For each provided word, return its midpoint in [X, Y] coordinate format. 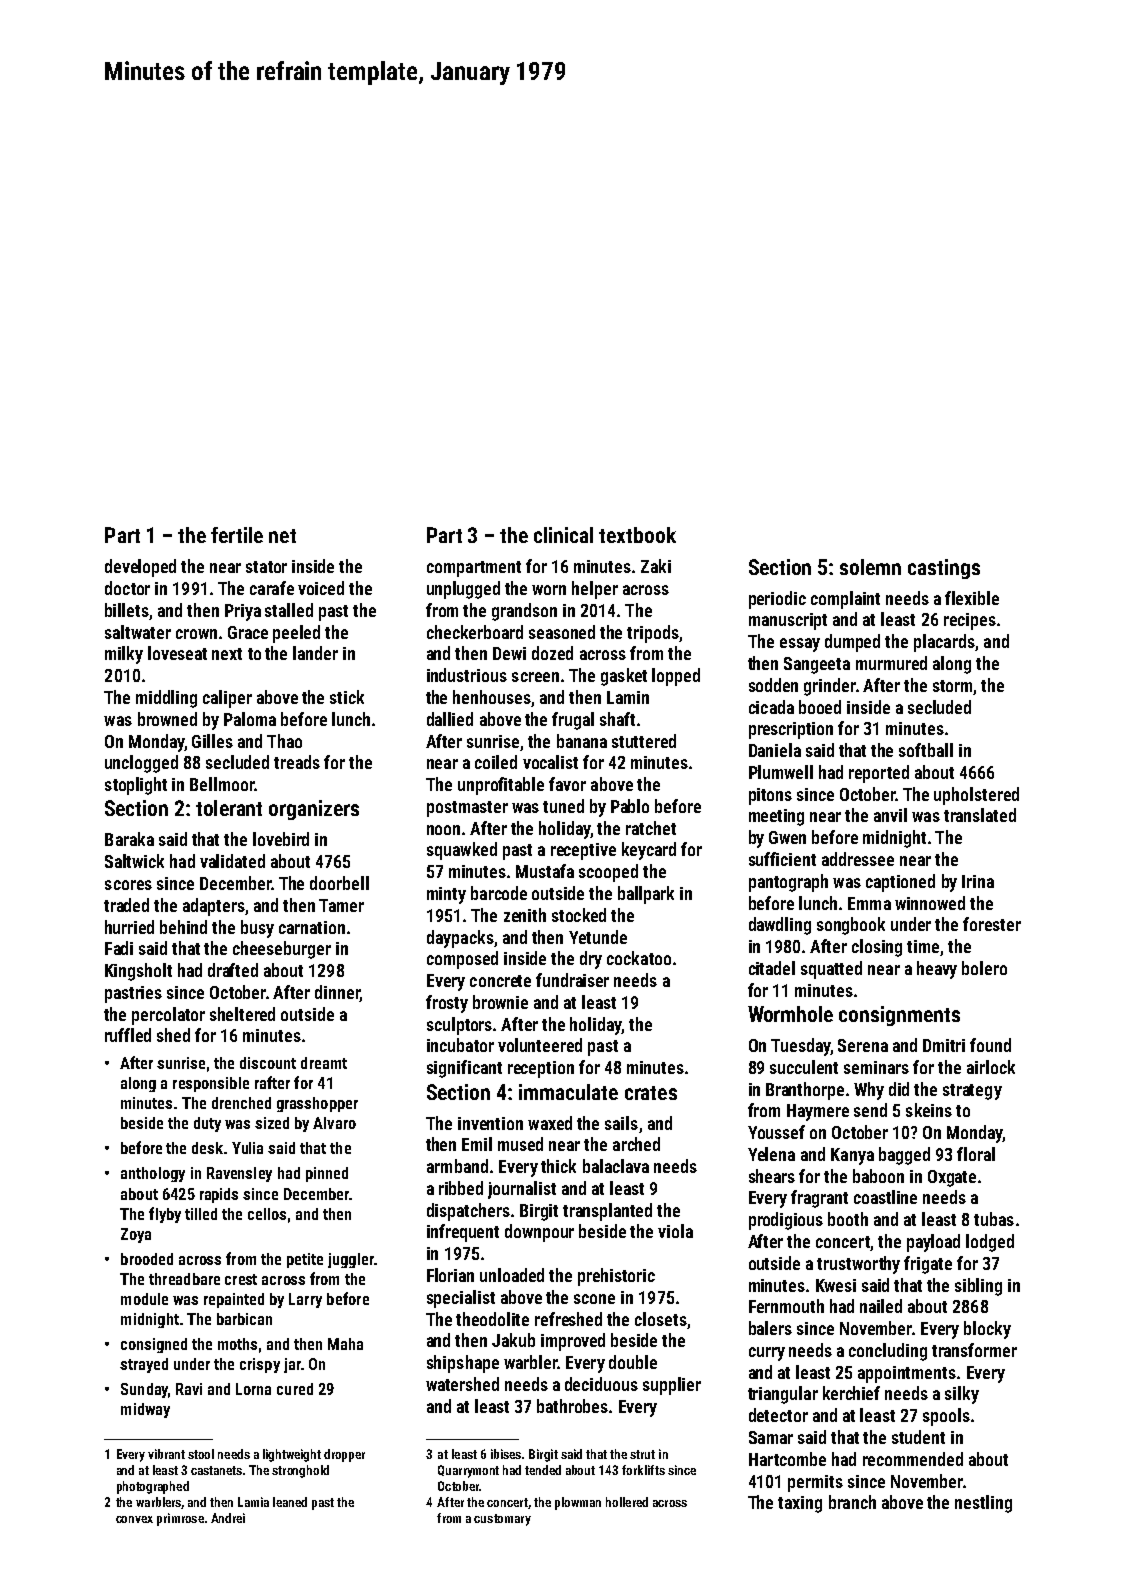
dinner [337, 993]
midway [145, 1410]
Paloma [250, 719]
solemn [870, 567]
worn [549, 590]
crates [651, 1093]
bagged [904, 1156]
